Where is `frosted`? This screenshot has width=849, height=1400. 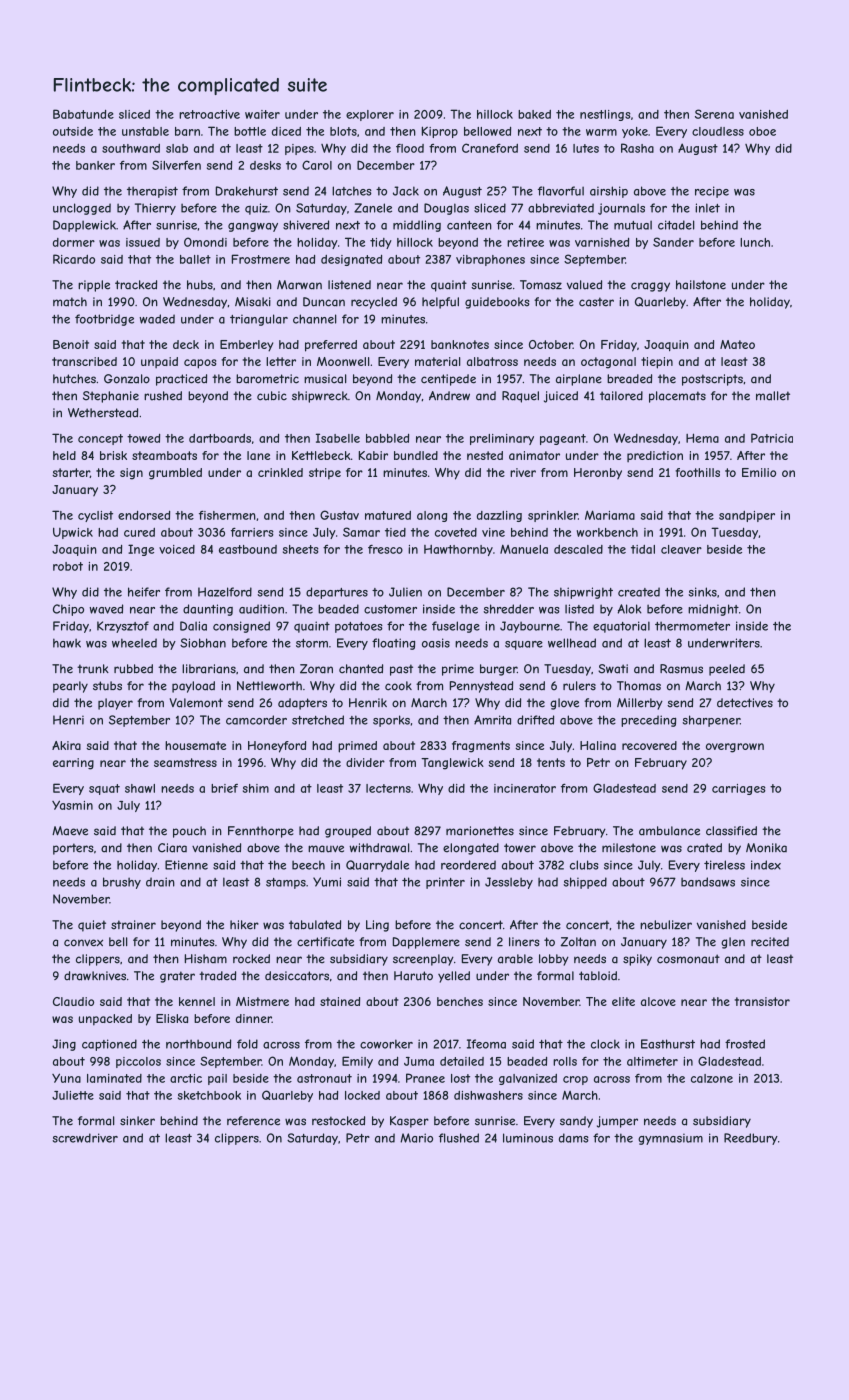
frosted is located at coordinates (745, 1044).
